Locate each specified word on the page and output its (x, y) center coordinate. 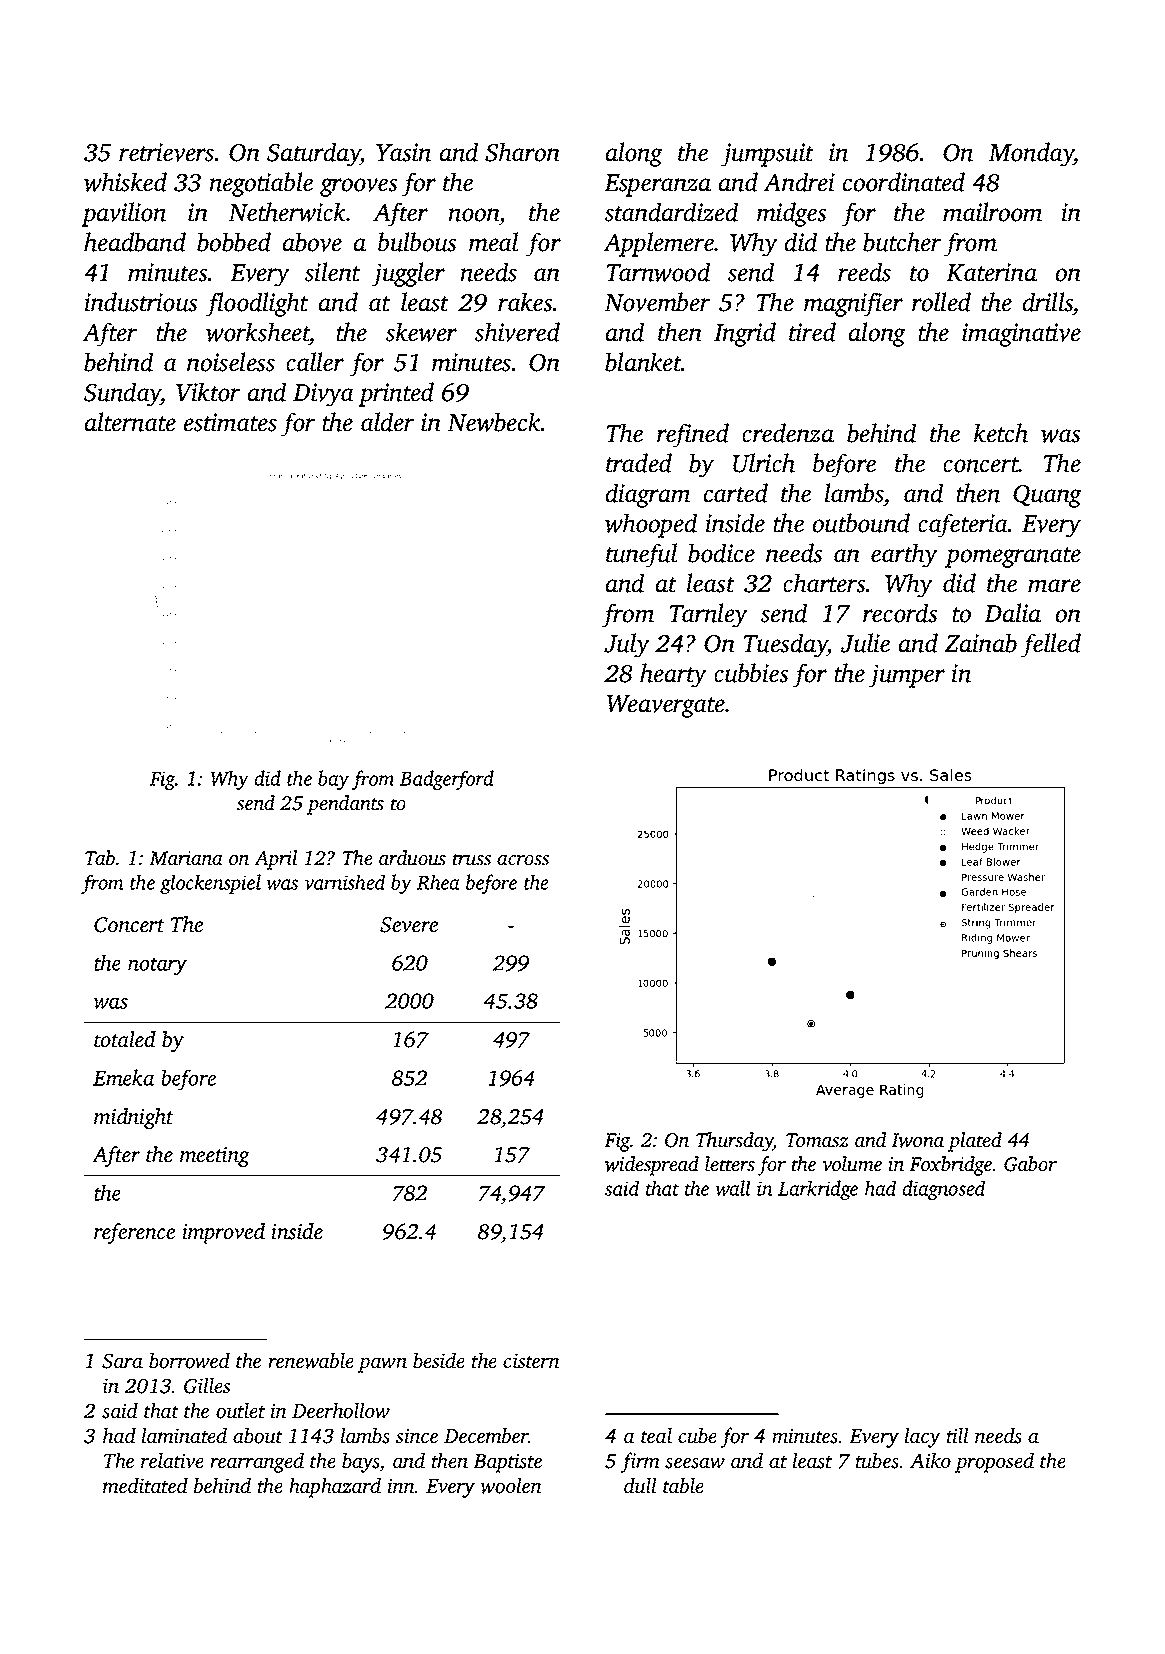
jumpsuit (767, 155)
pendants (345, 805)
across (523, 860)
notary (157, 967)
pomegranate (1013, 557)
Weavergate (666, 706)
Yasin (403, 152)
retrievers (166, 152)
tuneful (641, 555)
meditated (145, 1485)
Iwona (917, 1140)
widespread (652, 1166)
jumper (907, 676)
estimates (230, 422)
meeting (215, 1157)
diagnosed (943, 1190)
